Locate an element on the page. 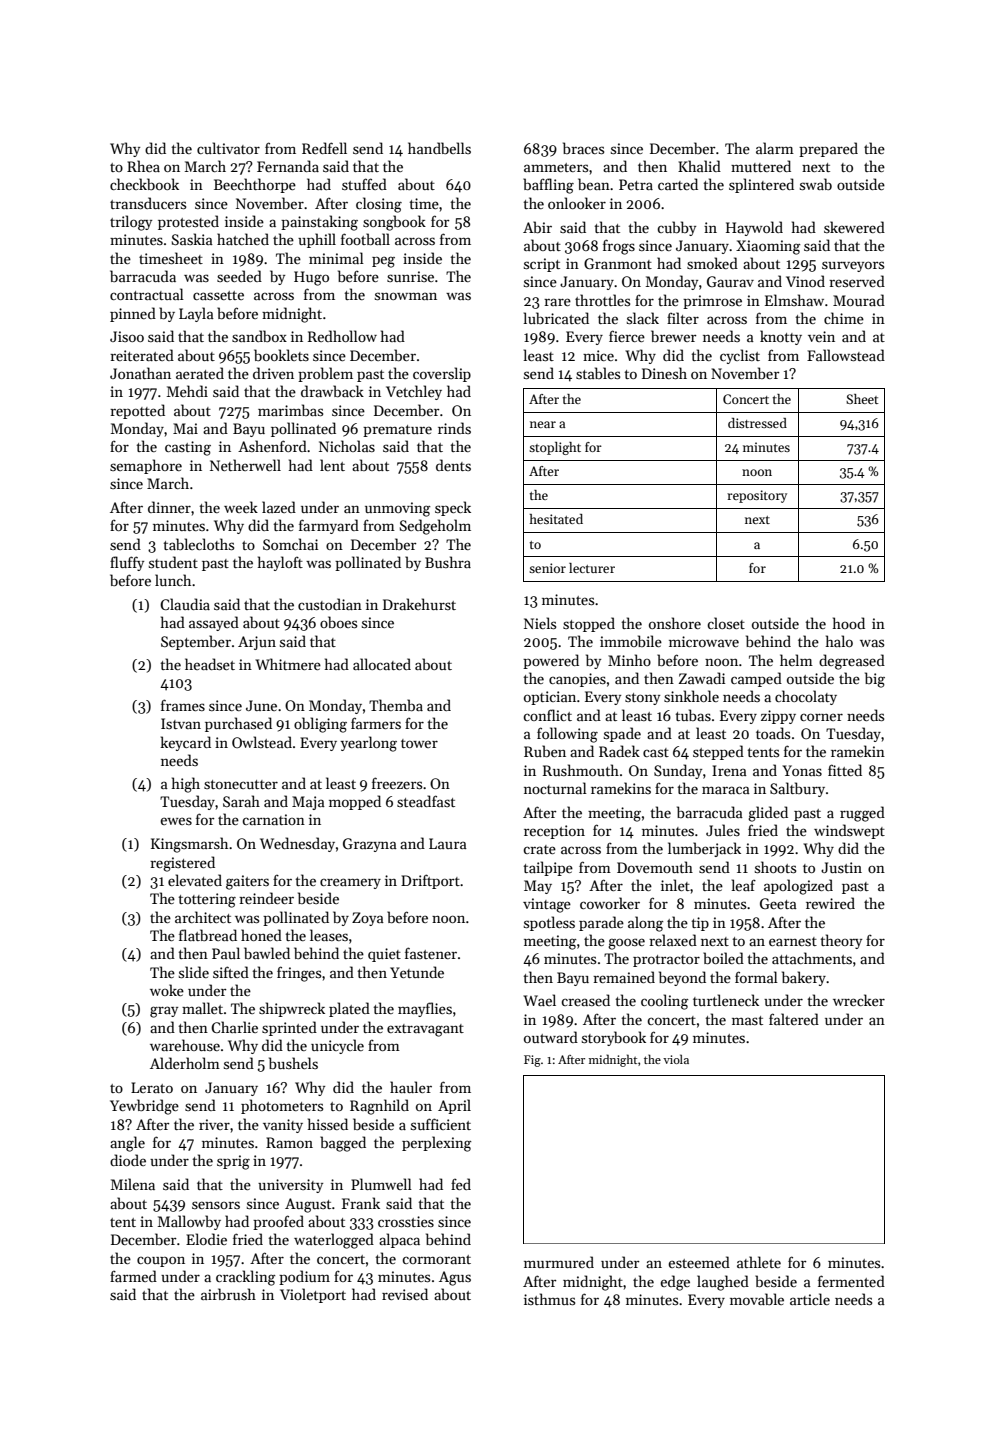 The image size is (995, 1442). fastener is located at coordinates (431, 953).
